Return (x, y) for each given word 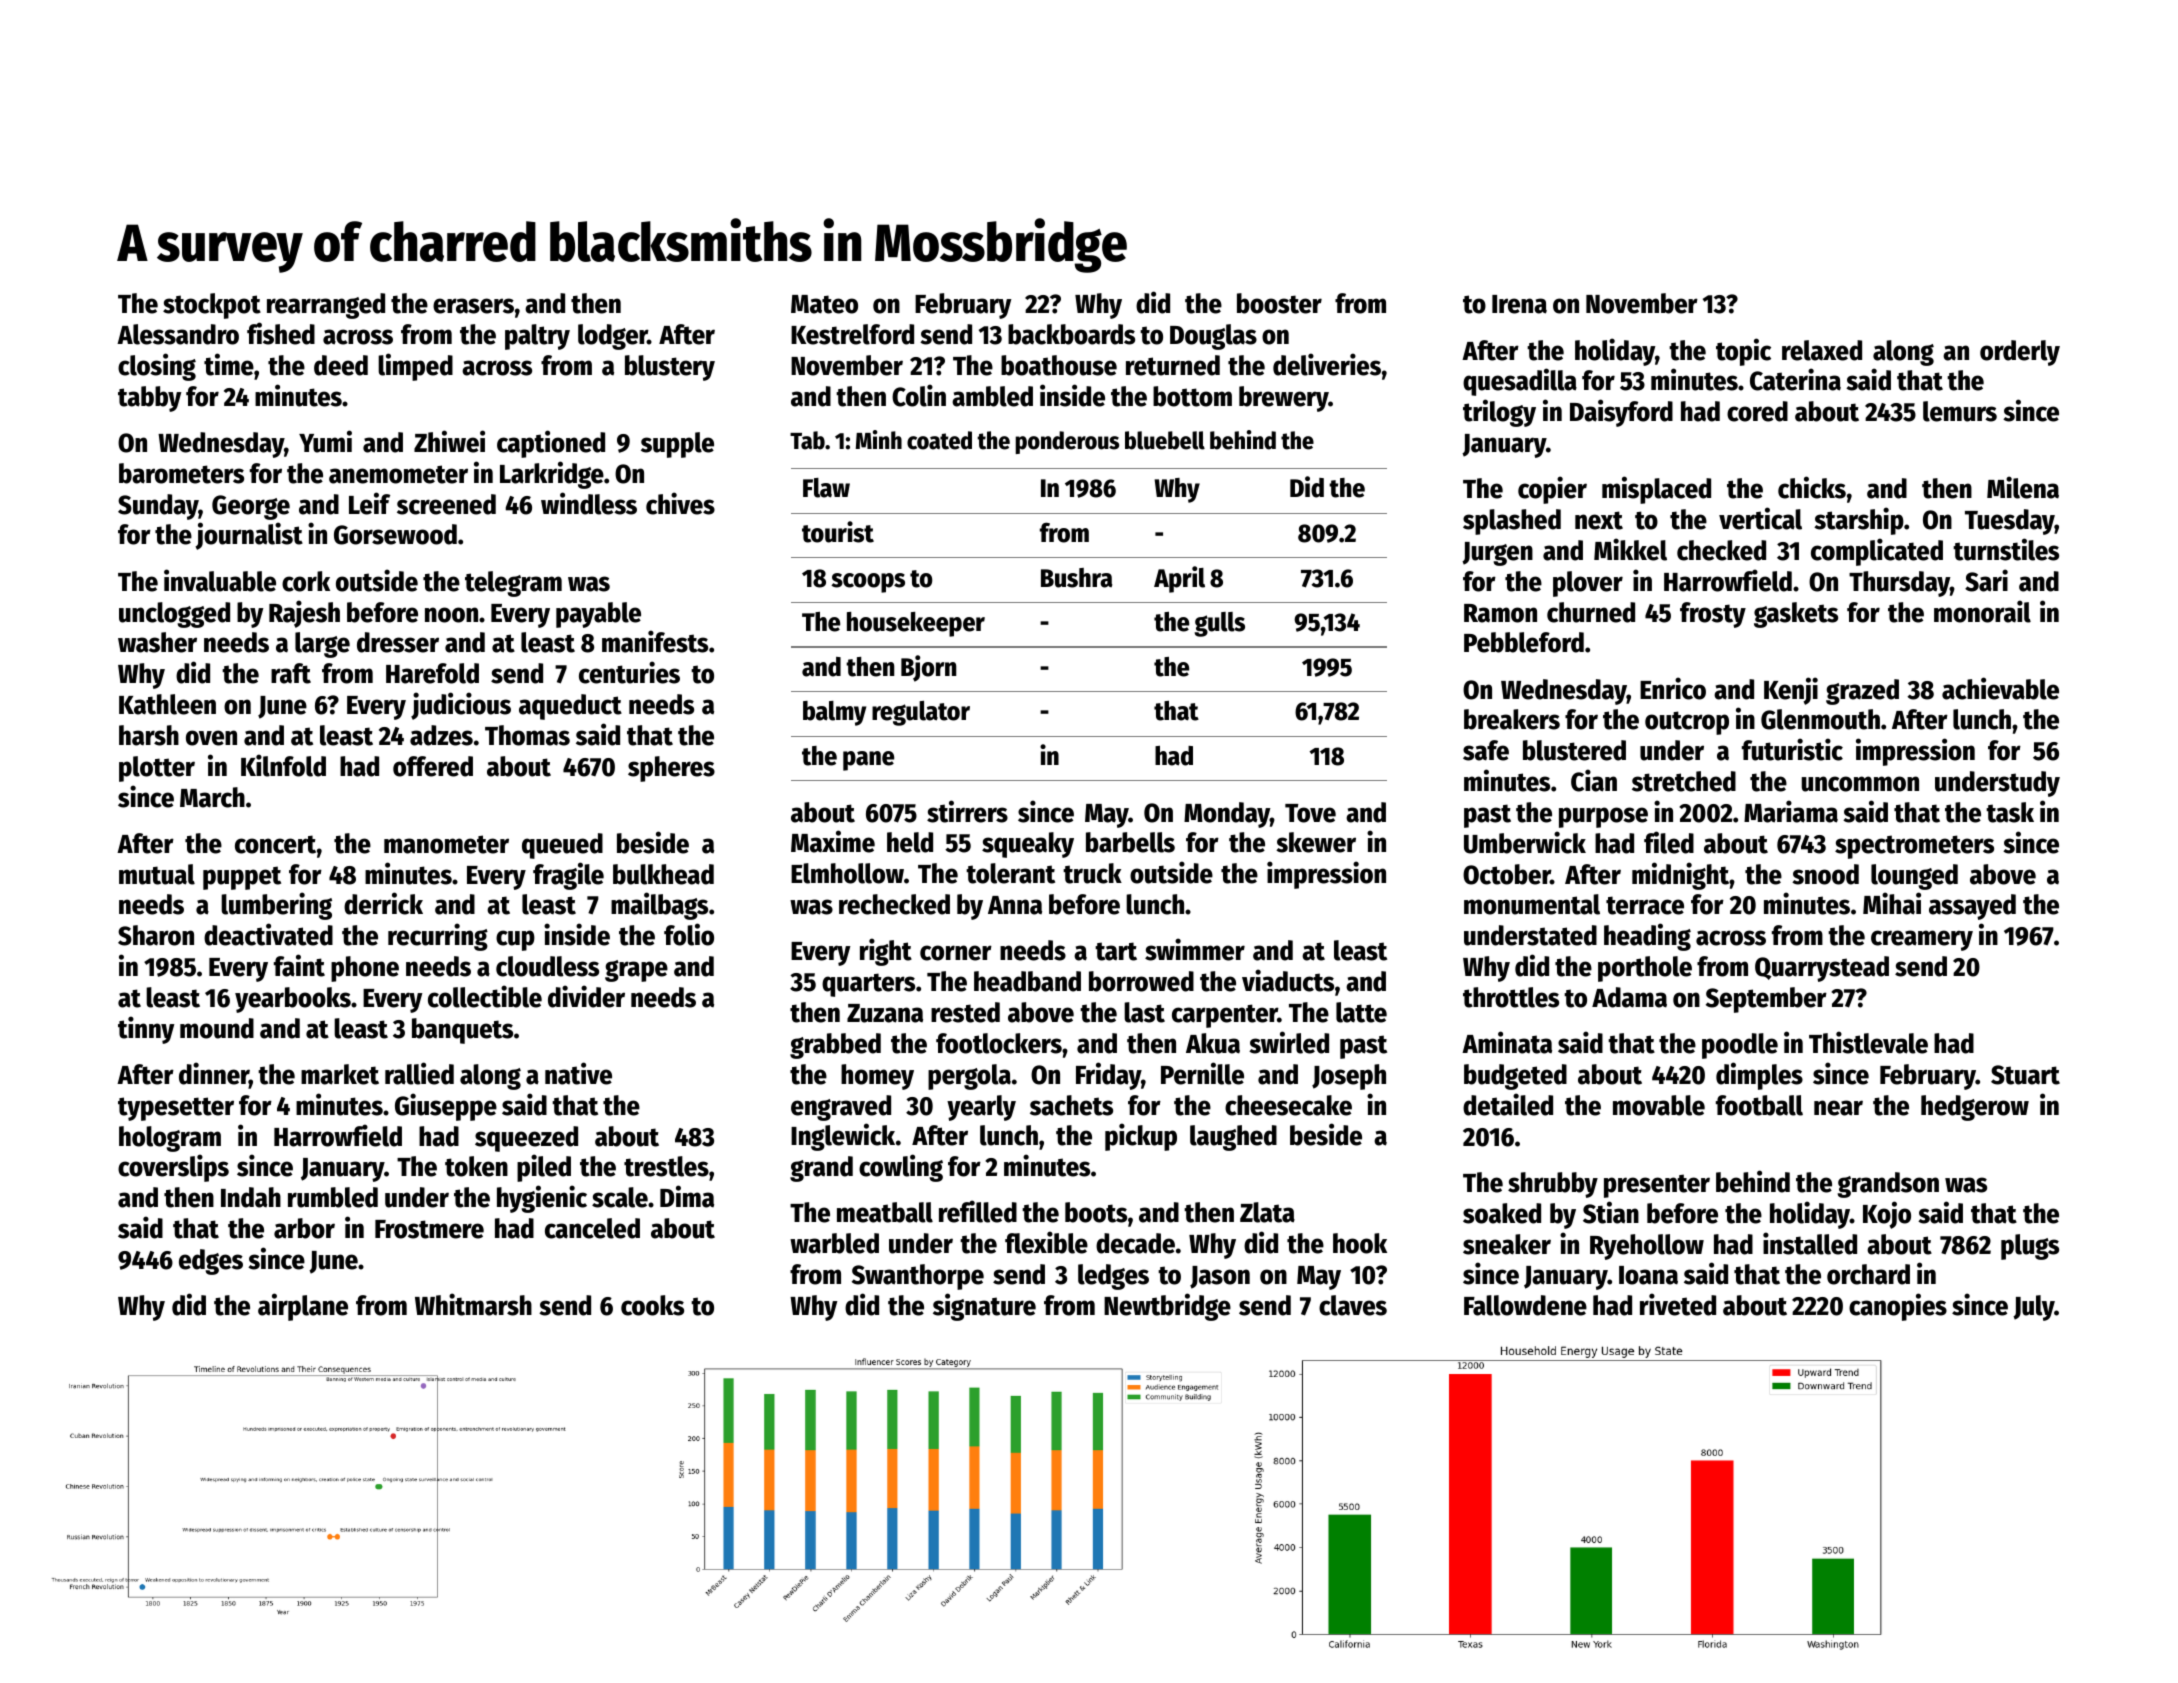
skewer (1316, 842)
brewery (1284, 399)
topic (1743, 352)
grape (636, 971)
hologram (170, 1139)
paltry (537, 337)
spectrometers (1914, 847)
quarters (868, 985)
